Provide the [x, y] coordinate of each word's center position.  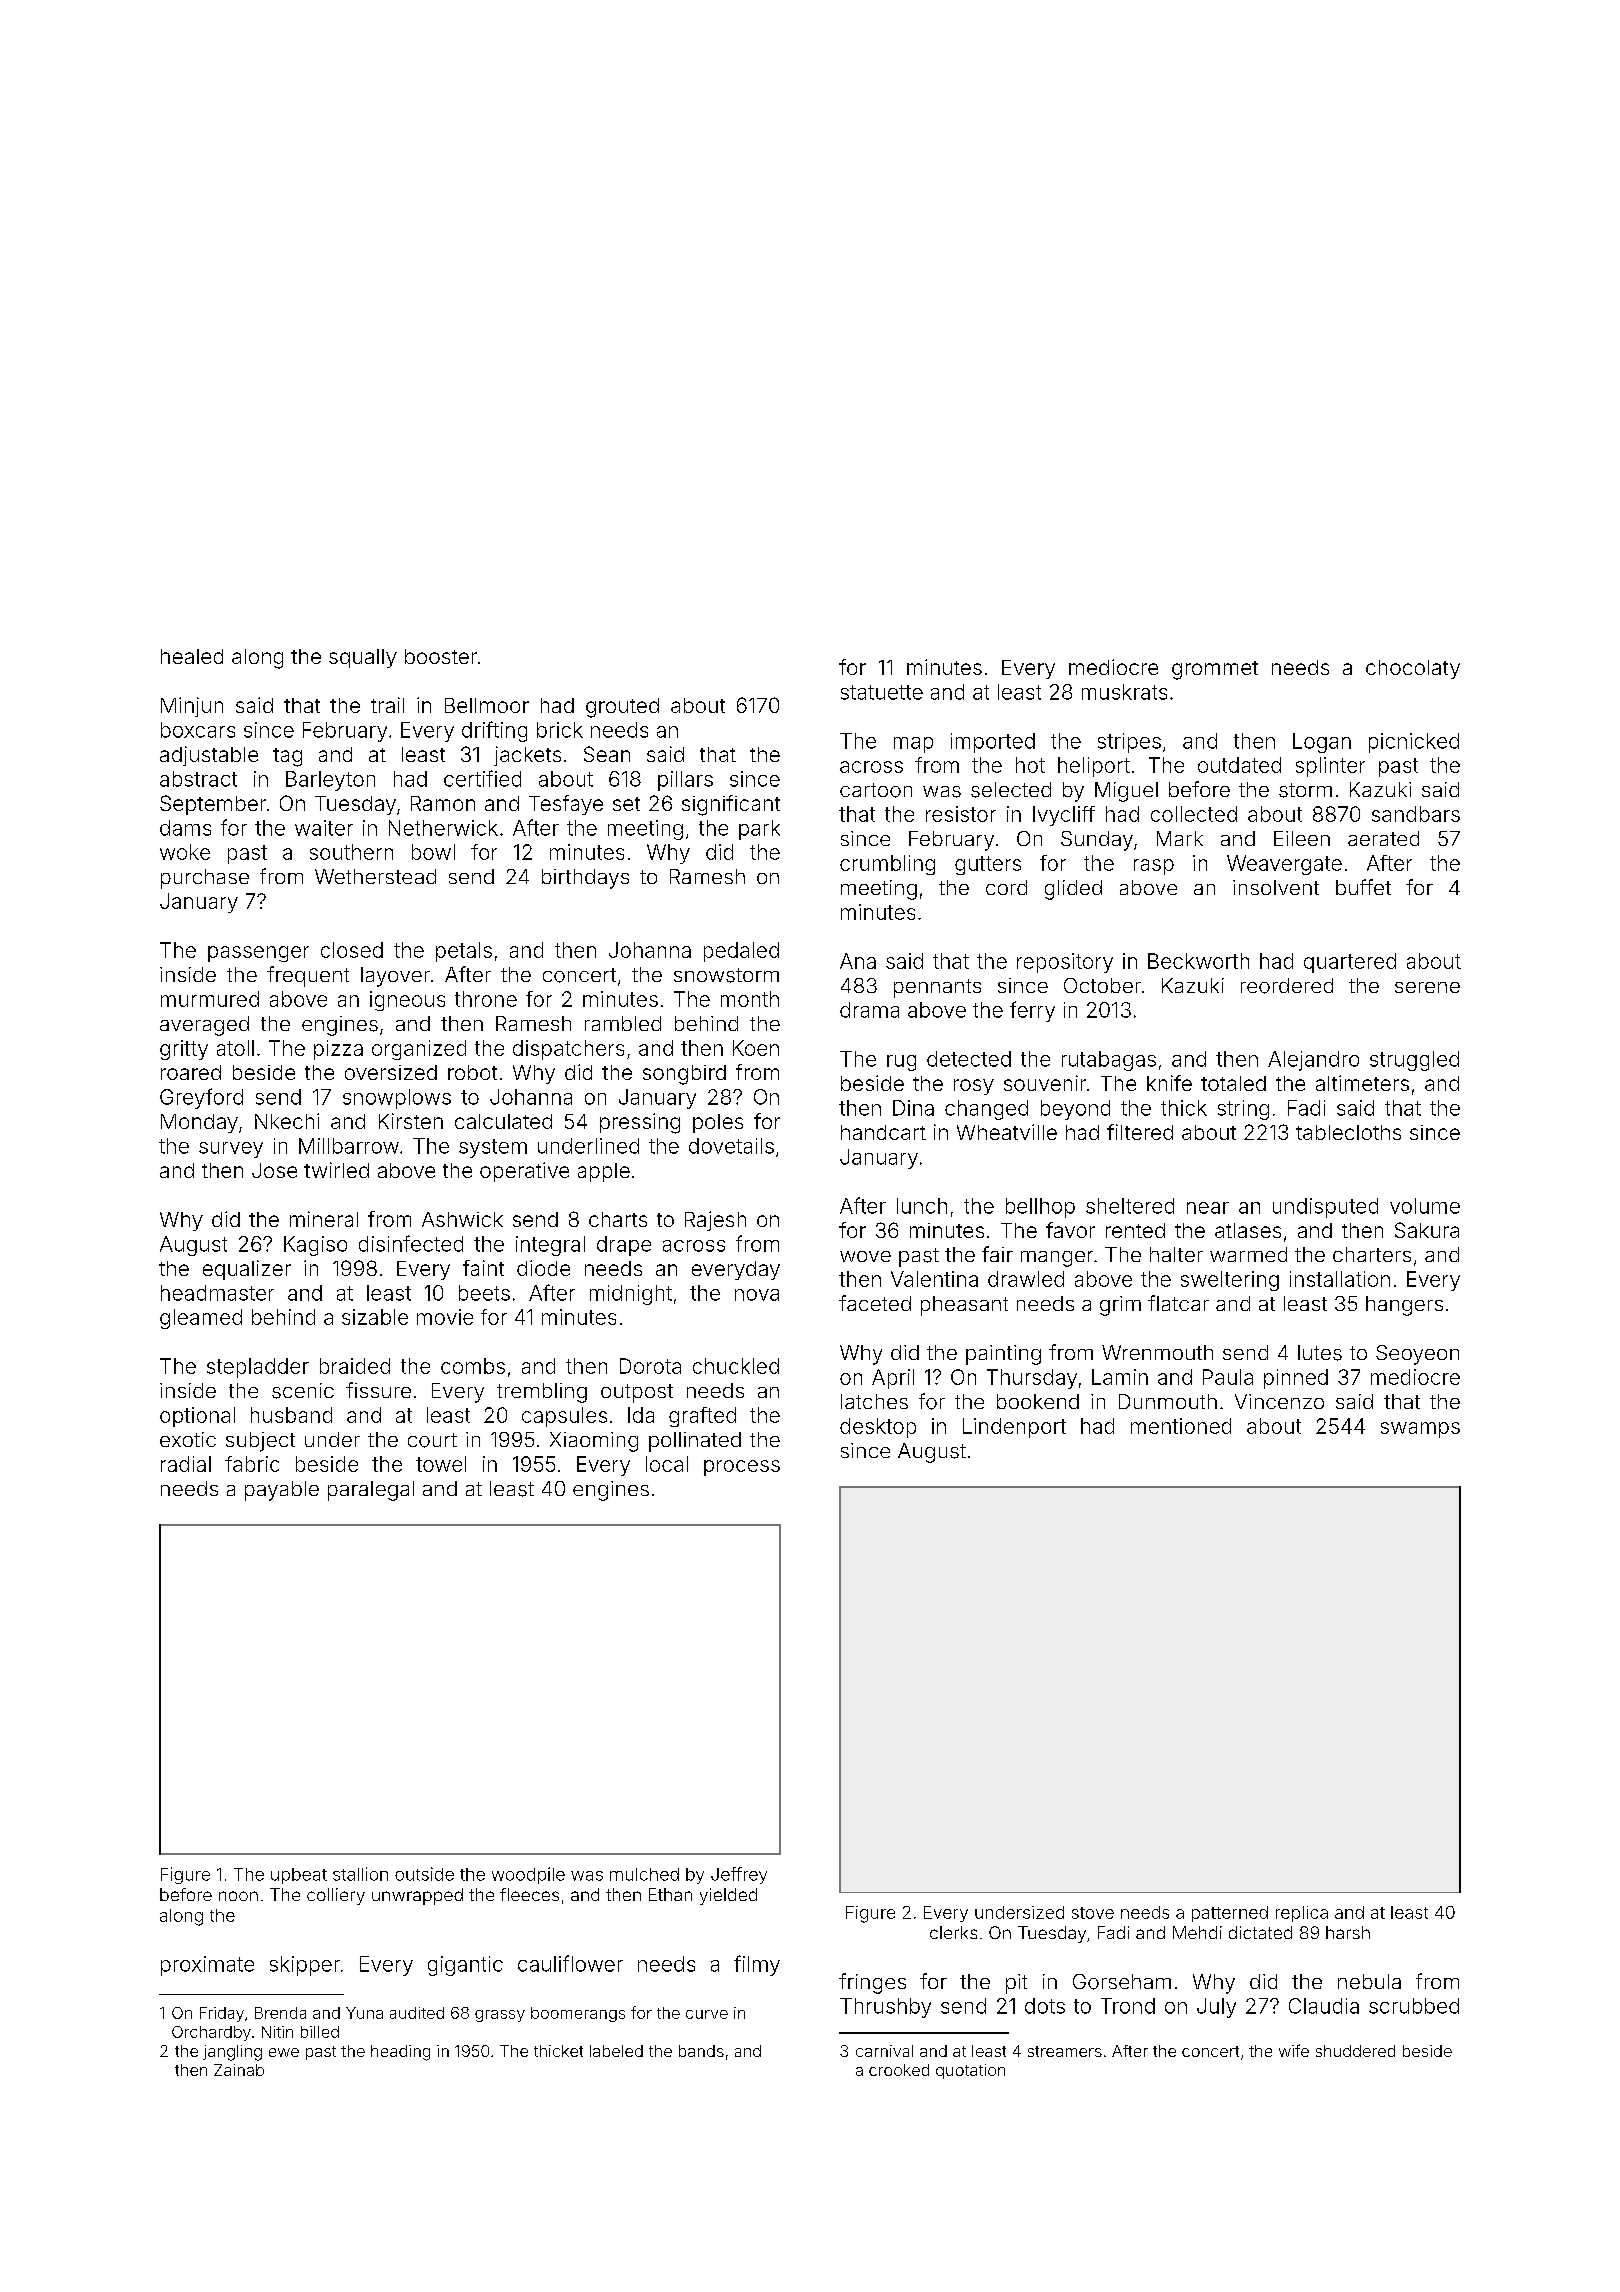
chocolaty [1413, 669]
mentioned [1181, 1426]
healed [192, 656]
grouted [622, 708]
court [432, 1440]
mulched [644, 1874]
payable [282, 1491]
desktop [878, 1428]
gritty [184, 1050]
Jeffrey [739, 1875]
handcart [883, 1132]
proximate [207, 1966]
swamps [1420, 1430]
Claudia [1324, 2006]
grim [1120, 1306]
